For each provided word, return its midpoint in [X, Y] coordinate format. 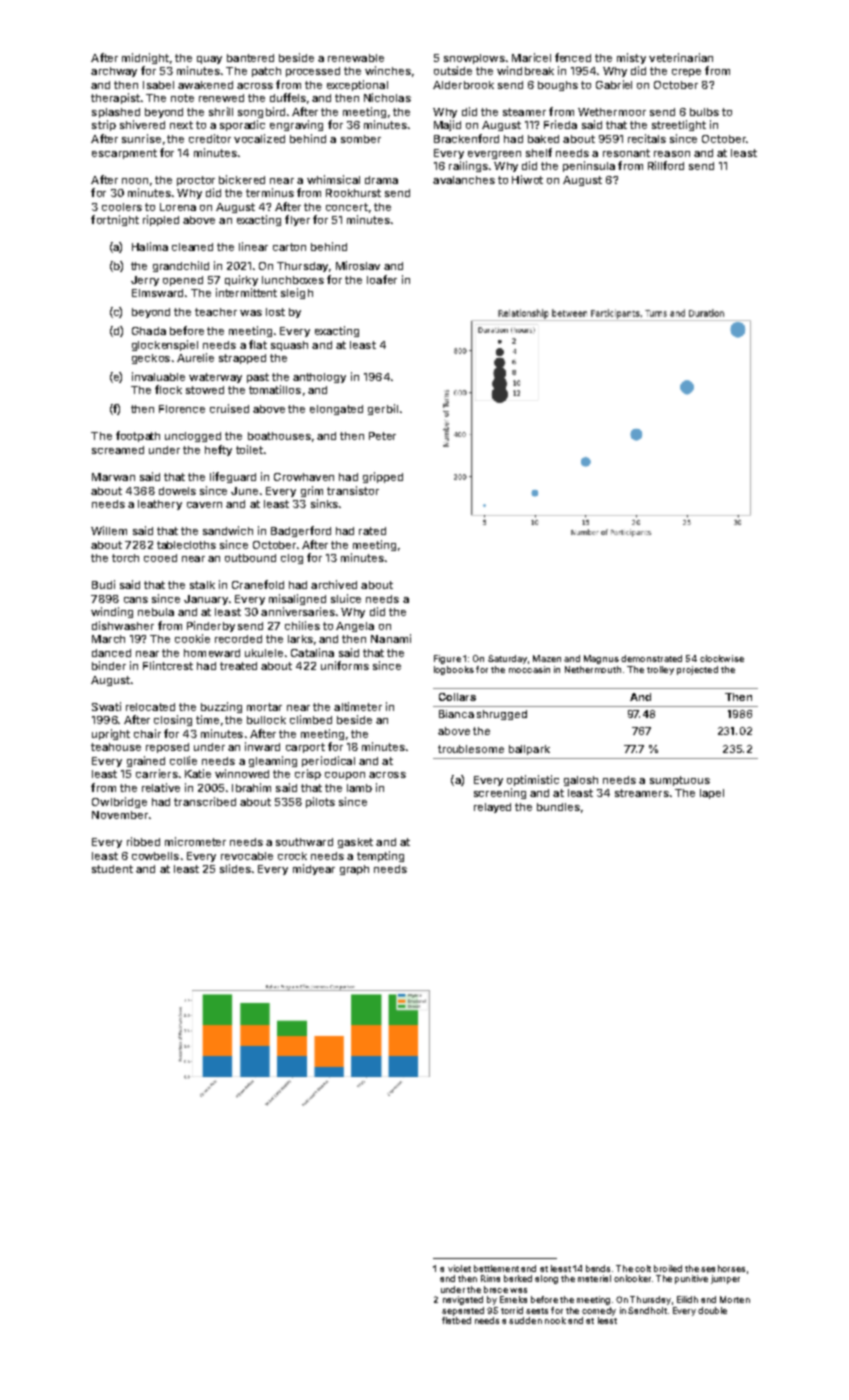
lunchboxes [293, 280]
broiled [668, 1268]
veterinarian [681, 57]
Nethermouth [593, 669]
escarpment [124, 154]
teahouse [116, 747]
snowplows [474, 59]
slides [235, 868]
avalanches [464, 180]
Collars [457, 697]
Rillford [666, 165]
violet [459, 1268]
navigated [463, 1300]
